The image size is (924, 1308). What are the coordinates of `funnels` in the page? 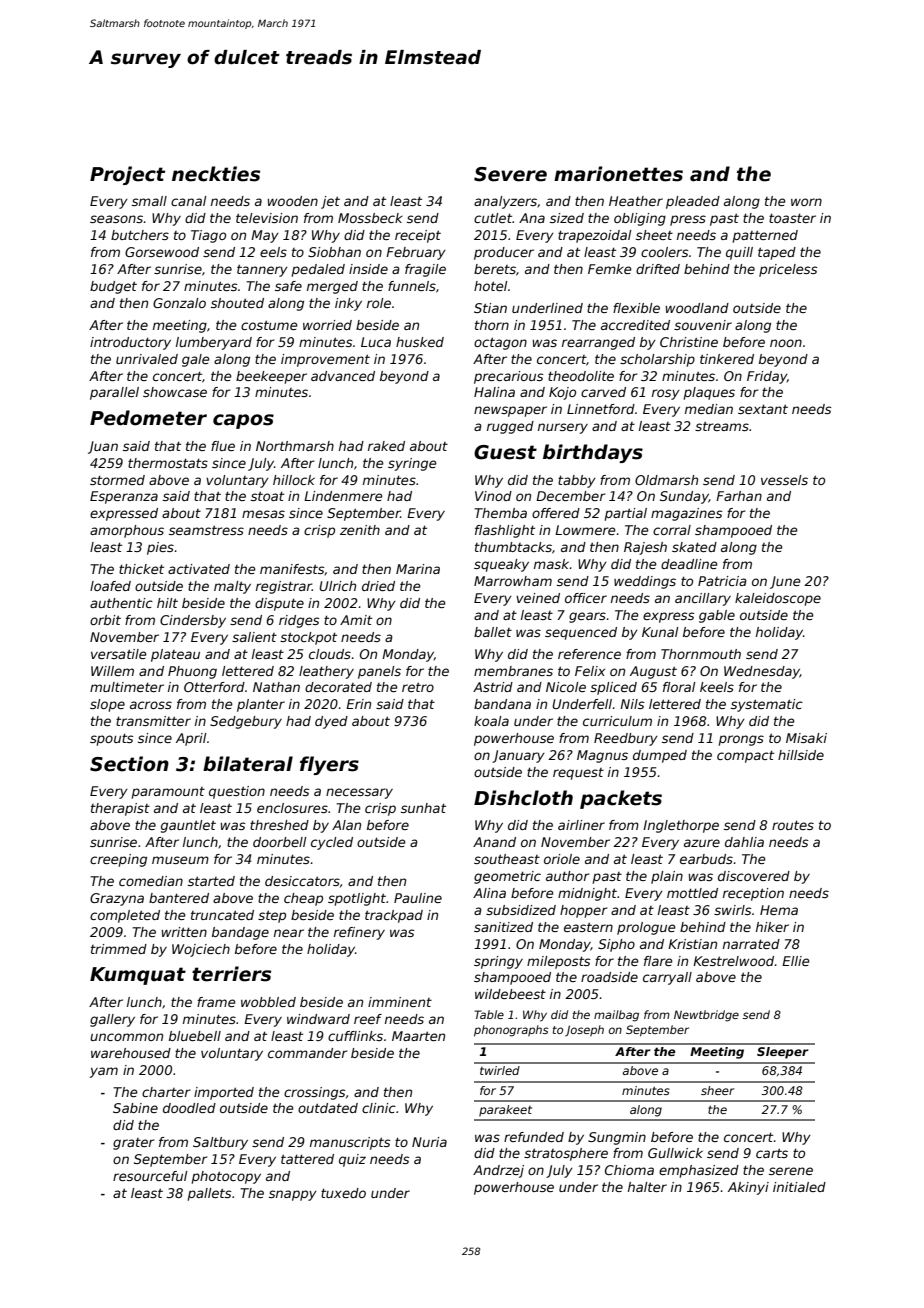 It's located at (412, 286).
